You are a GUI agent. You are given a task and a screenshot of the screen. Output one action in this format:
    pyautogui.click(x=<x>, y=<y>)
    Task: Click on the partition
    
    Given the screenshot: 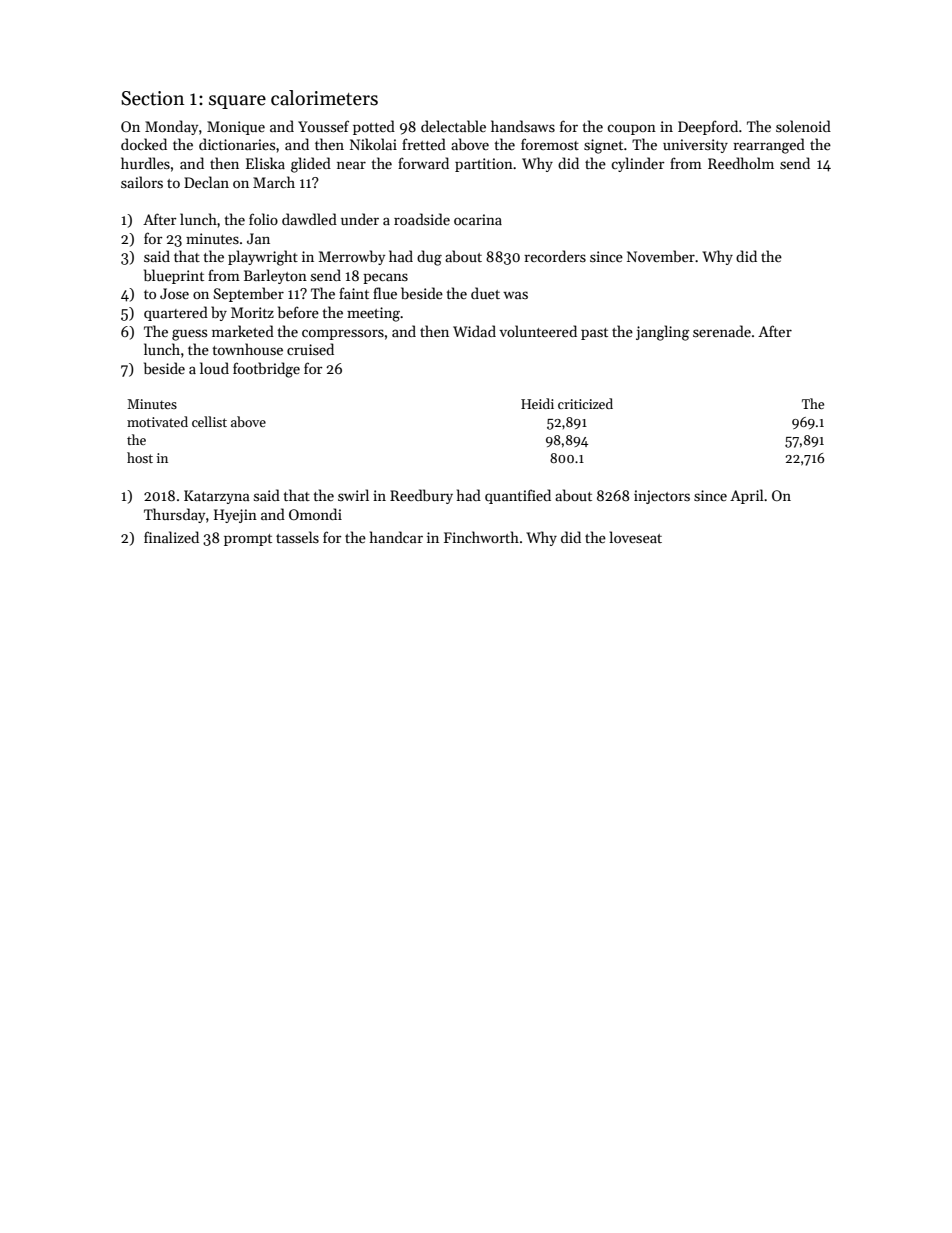 What is the action you would take?
    pyautogui.click(x=484, y=165)
